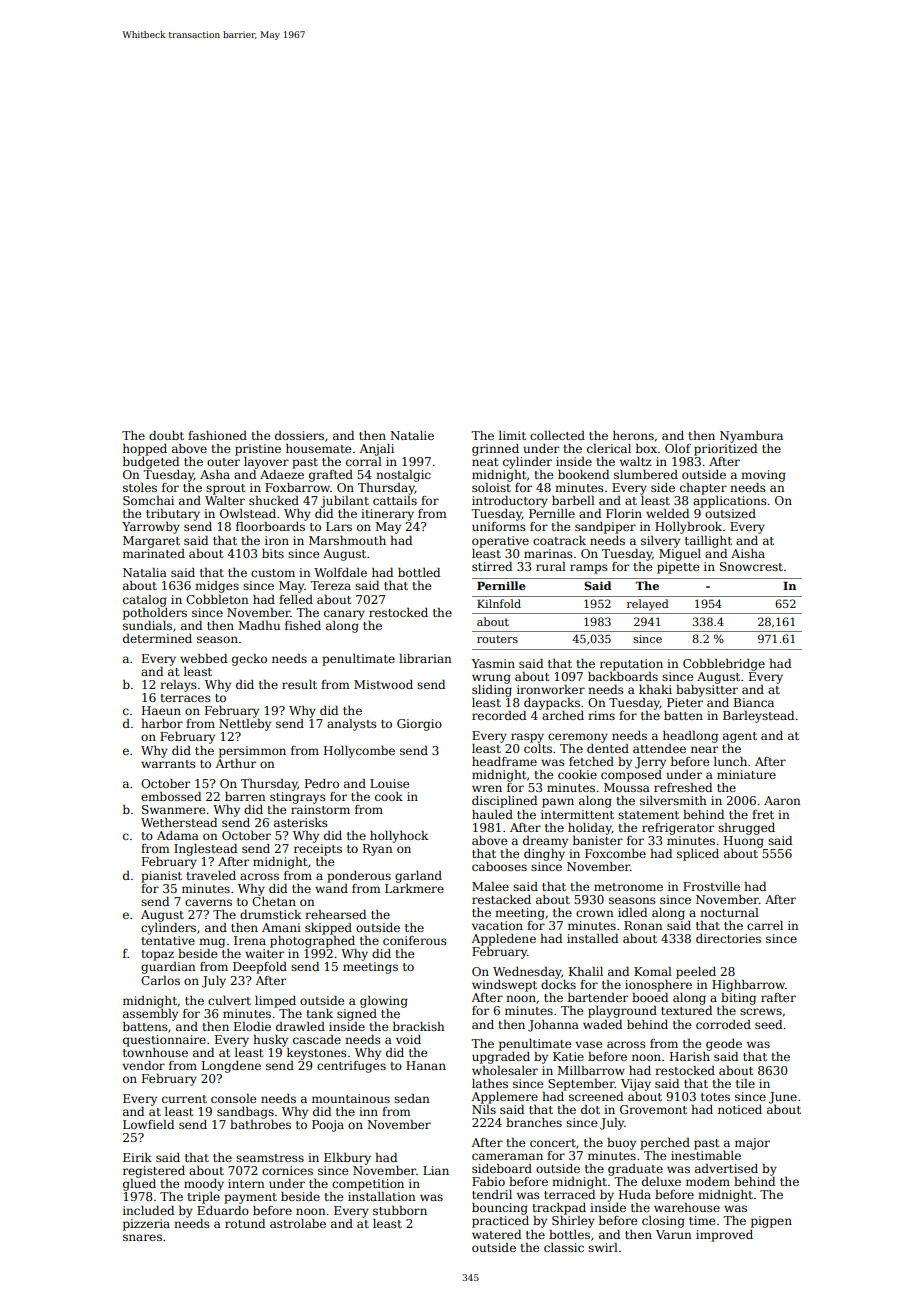 The image size is (924, 1308). Describe the element at coordinates (485, 462) in the screenshot. I see `neat` at that location.
